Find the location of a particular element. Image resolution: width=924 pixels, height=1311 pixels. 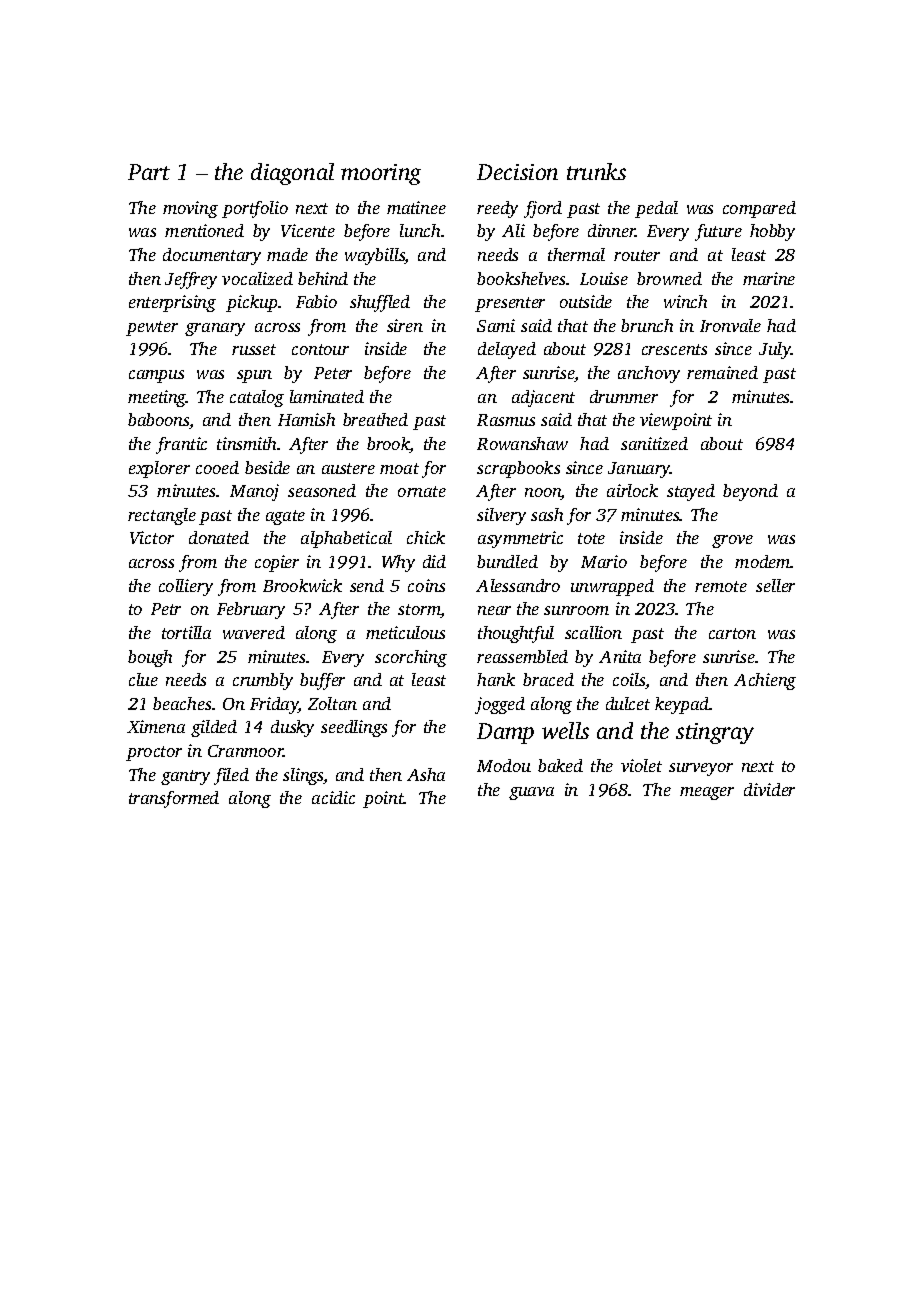

guava is located at coordinates (531, 793).
